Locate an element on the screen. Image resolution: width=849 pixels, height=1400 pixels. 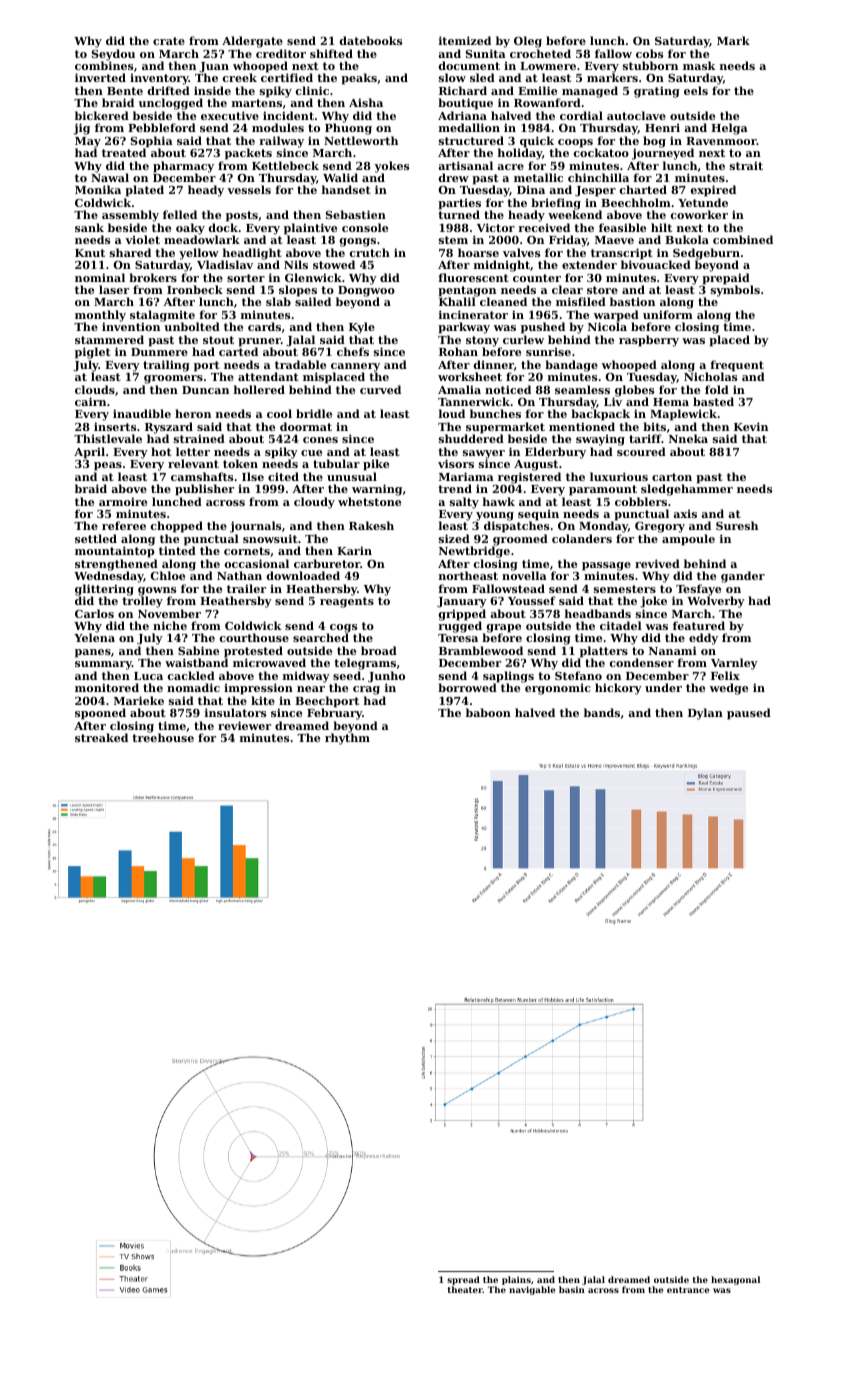
hexagonal is located at coordinates (735, 1280).
